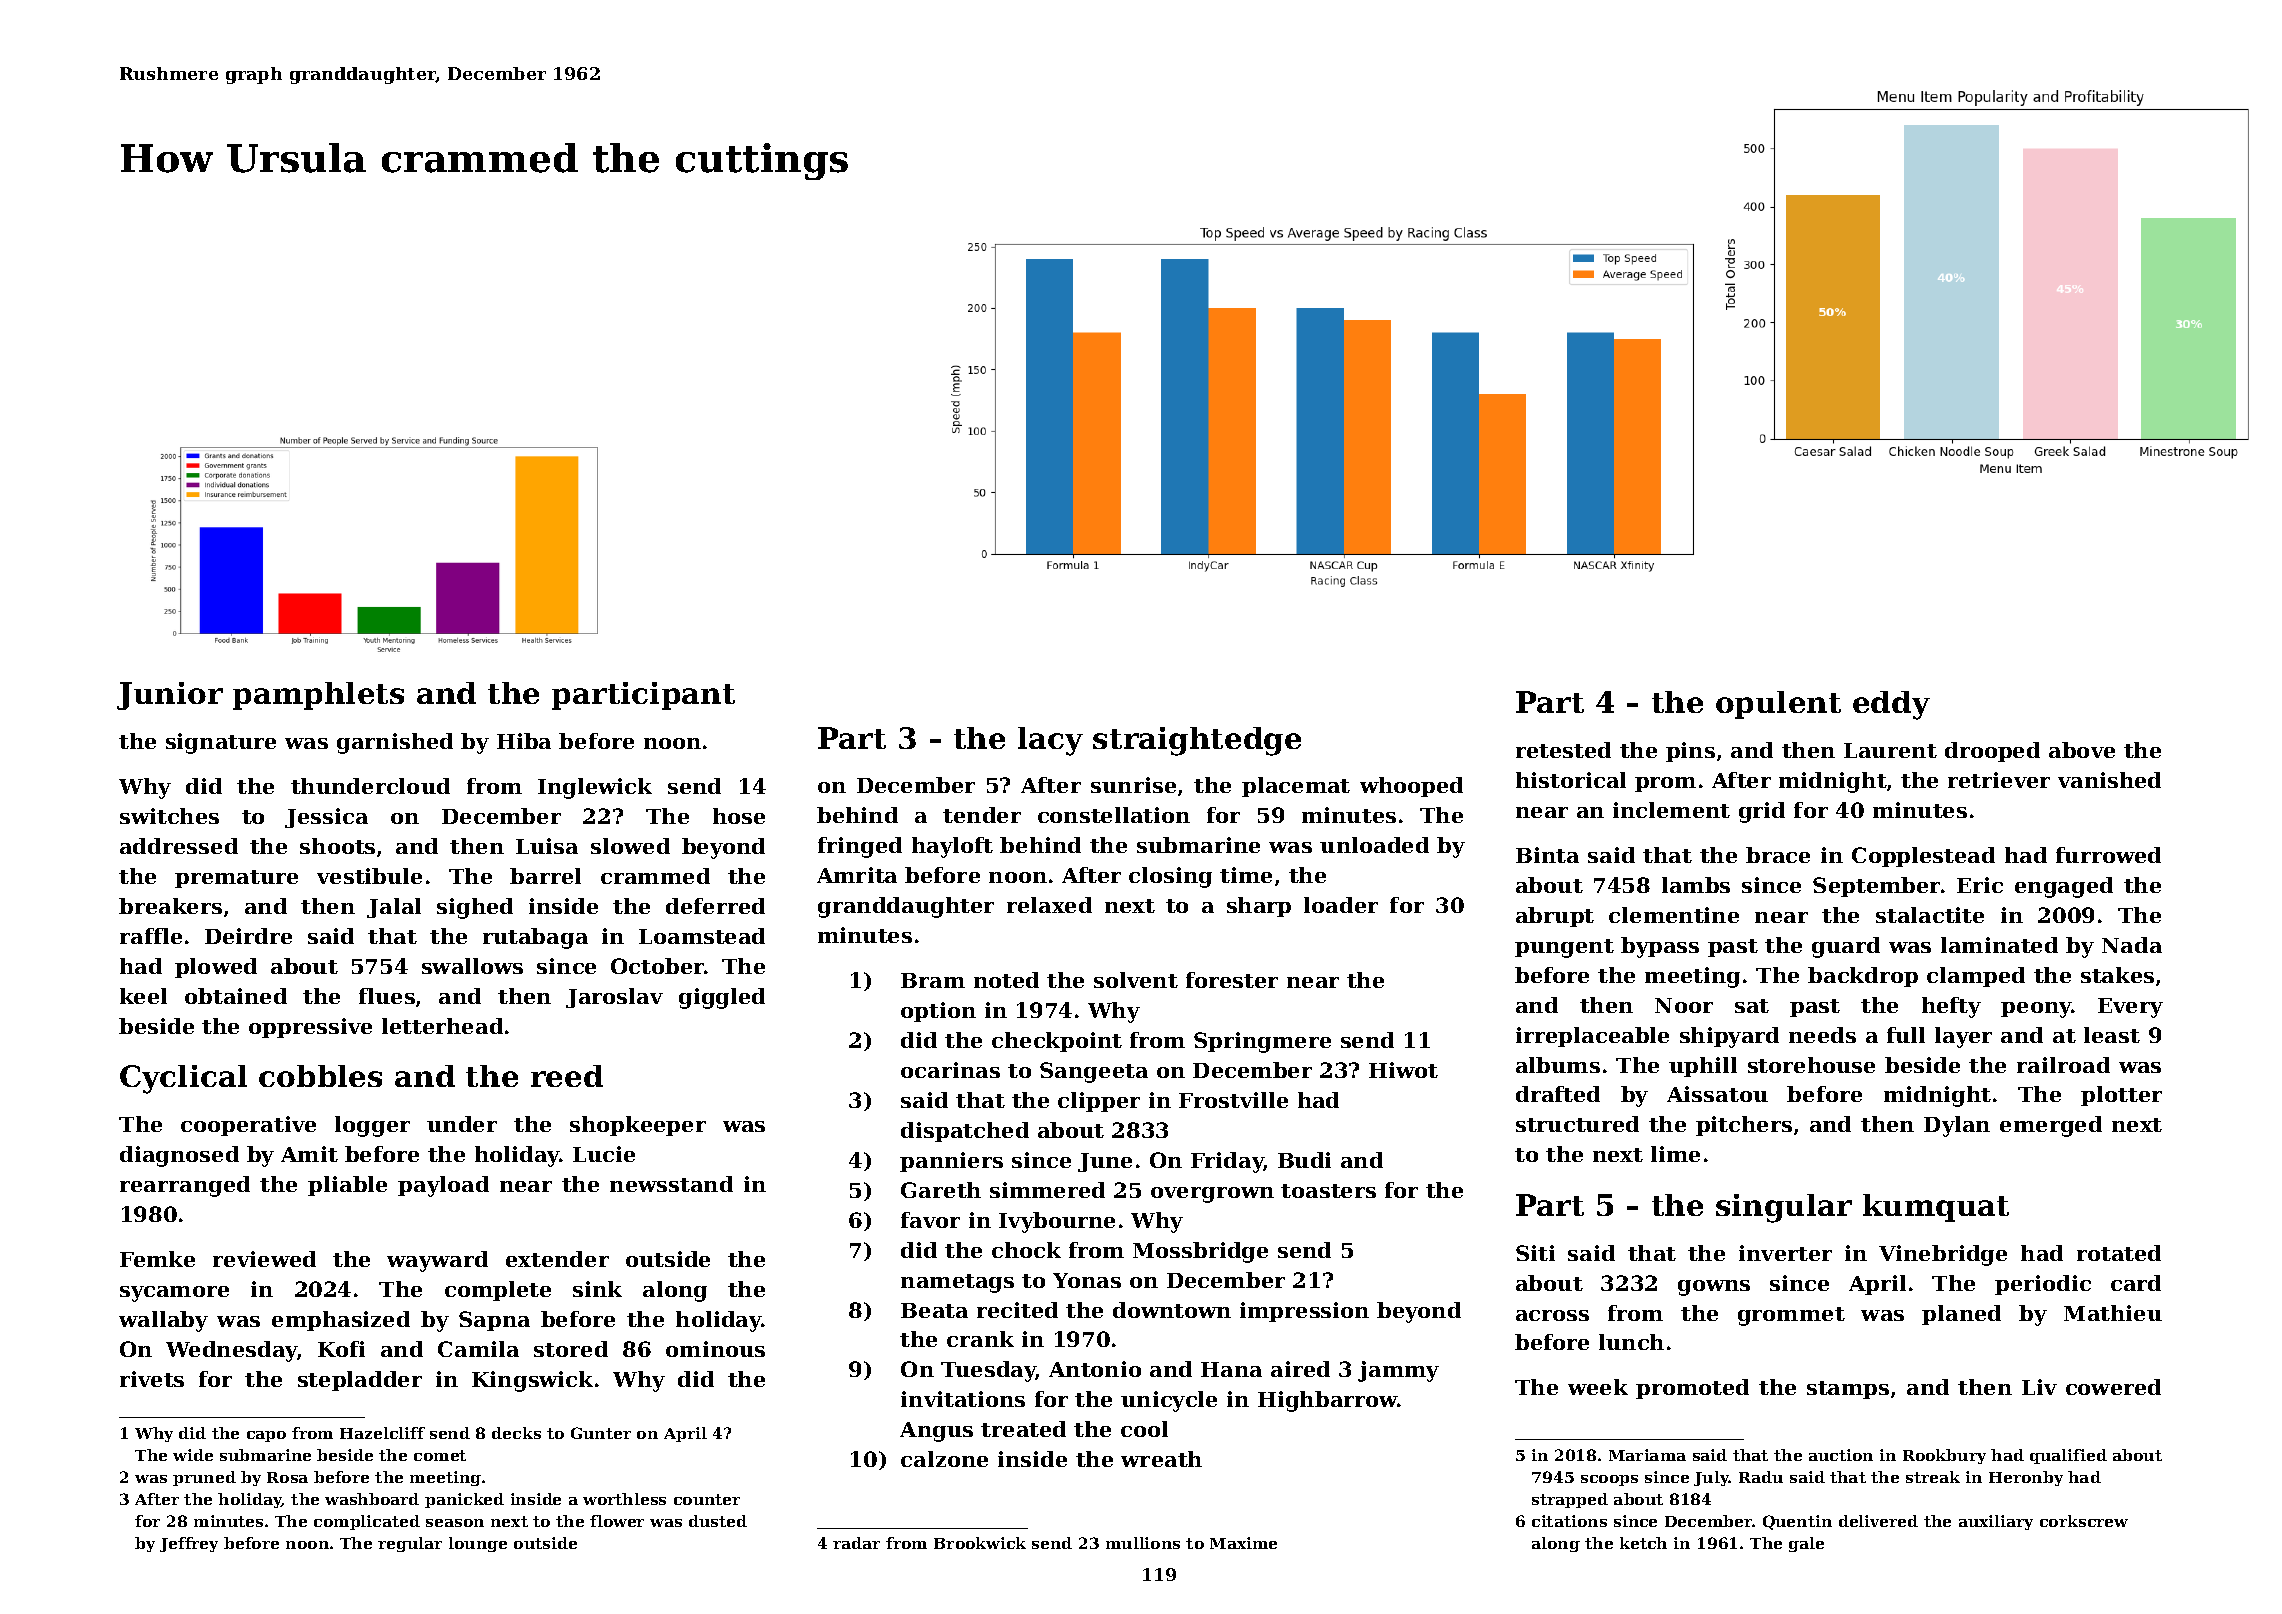  What do you see at coordinates (1304, 1312) in the document?
I see `impression` at bounding box center [1304, 1312].
